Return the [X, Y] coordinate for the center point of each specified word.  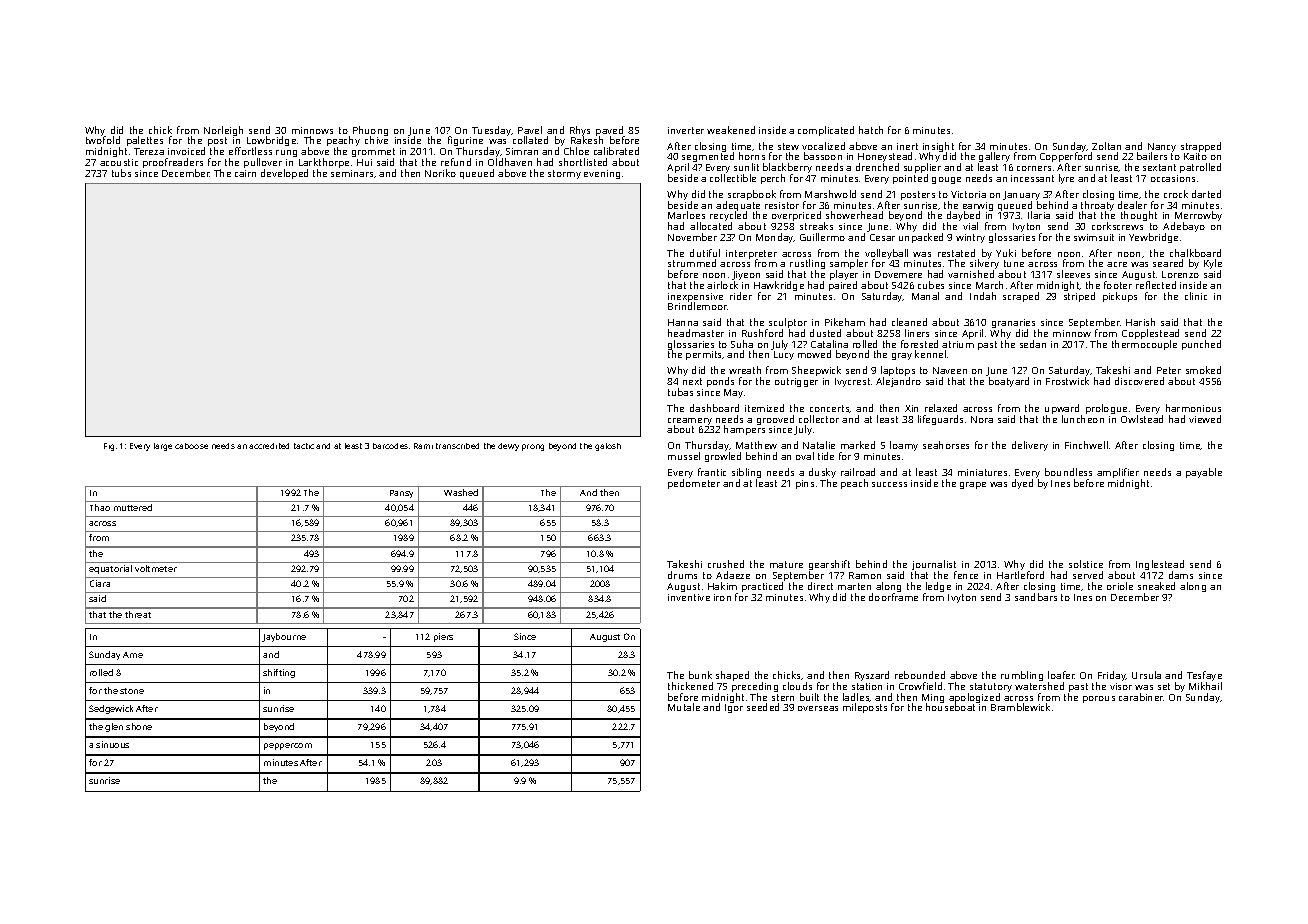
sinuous [112, 744]
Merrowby [1198, 217]
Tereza [149, 151]
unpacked [921, 238]
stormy [564, 174]
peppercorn [288, 746]
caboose [191, 446]
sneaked [1156, 586]
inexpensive [695, 298]
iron [722, 597]
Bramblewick [1020, 707]
